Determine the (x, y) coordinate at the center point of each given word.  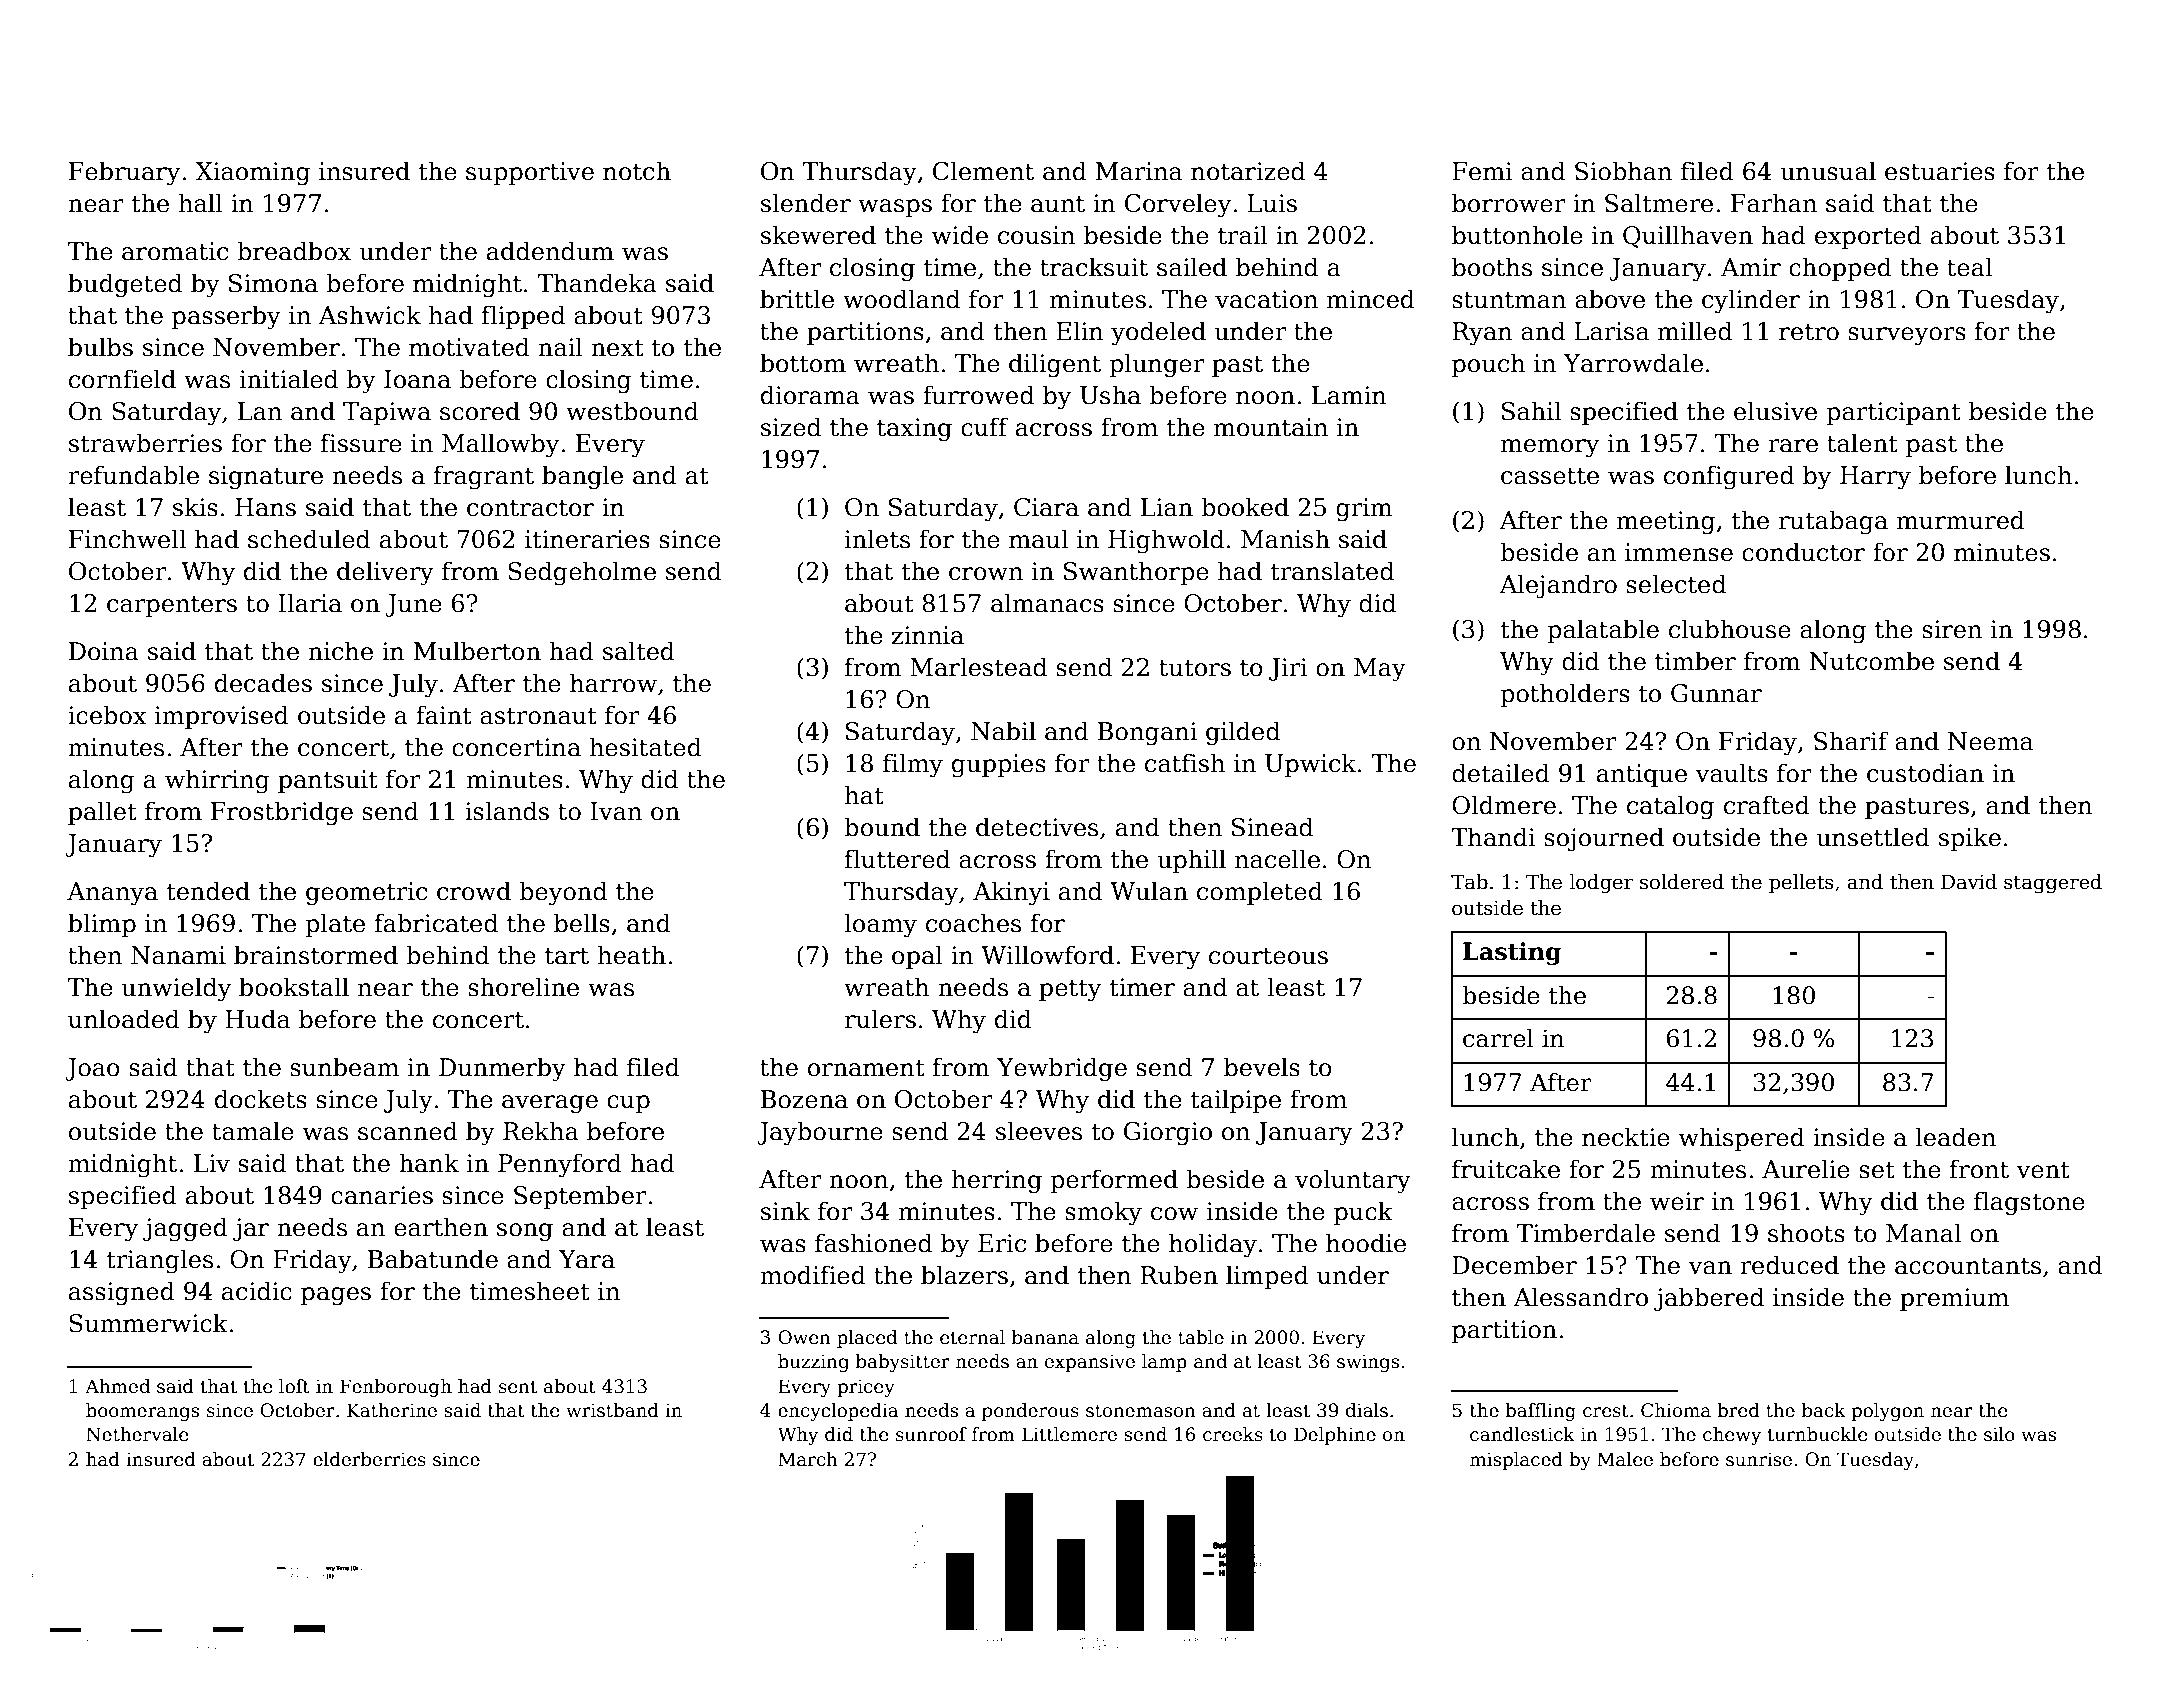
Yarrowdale (1633, 363)
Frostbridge (282, 813)
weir (1677, 1201)
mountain (1271, 427)
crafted (1767, 805)
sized (791, 427)
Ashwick (370, 315)
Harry (1875, 478)
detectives (1037, 827)
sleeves (1039, 1131)
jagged (185, 1229)
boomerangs (142, 1412)
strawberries (145, 443)
